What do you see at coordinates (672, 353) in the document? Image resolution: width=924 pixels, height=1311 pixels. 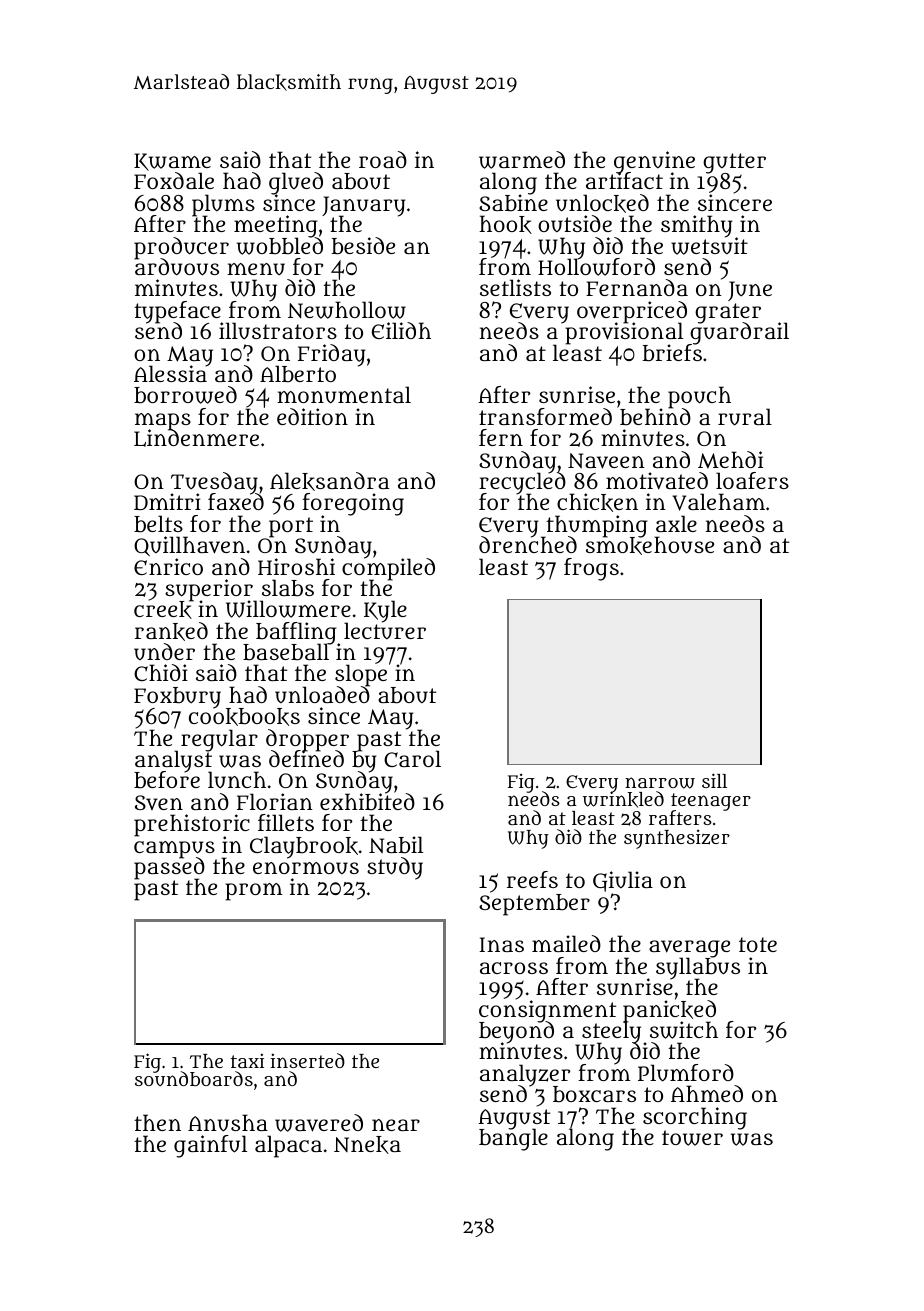 I see `briefs` at bounding box center [672, 353].
